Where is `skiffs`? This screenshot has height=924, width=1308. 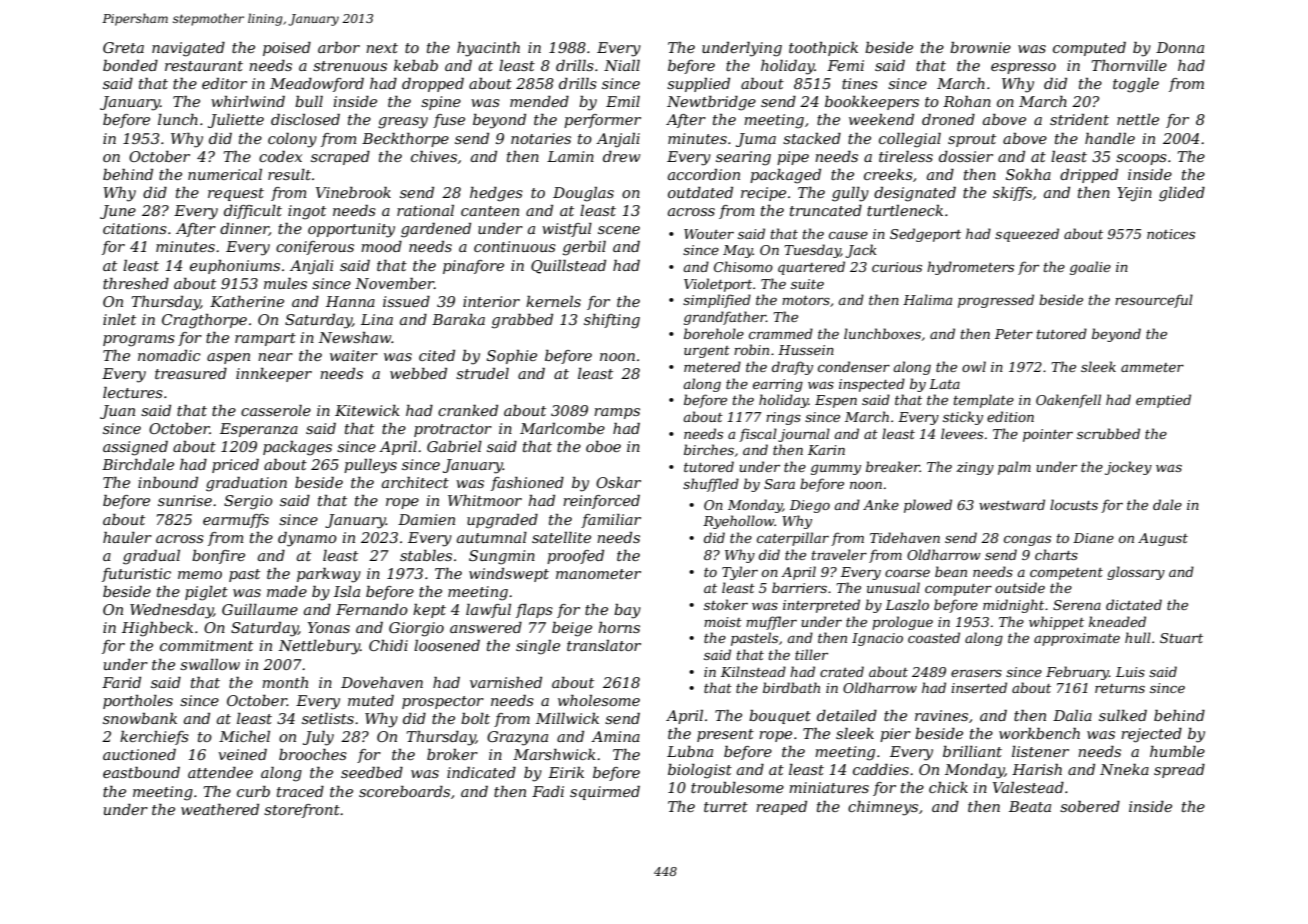 skiffs is located at coordinates (1012, 194).
